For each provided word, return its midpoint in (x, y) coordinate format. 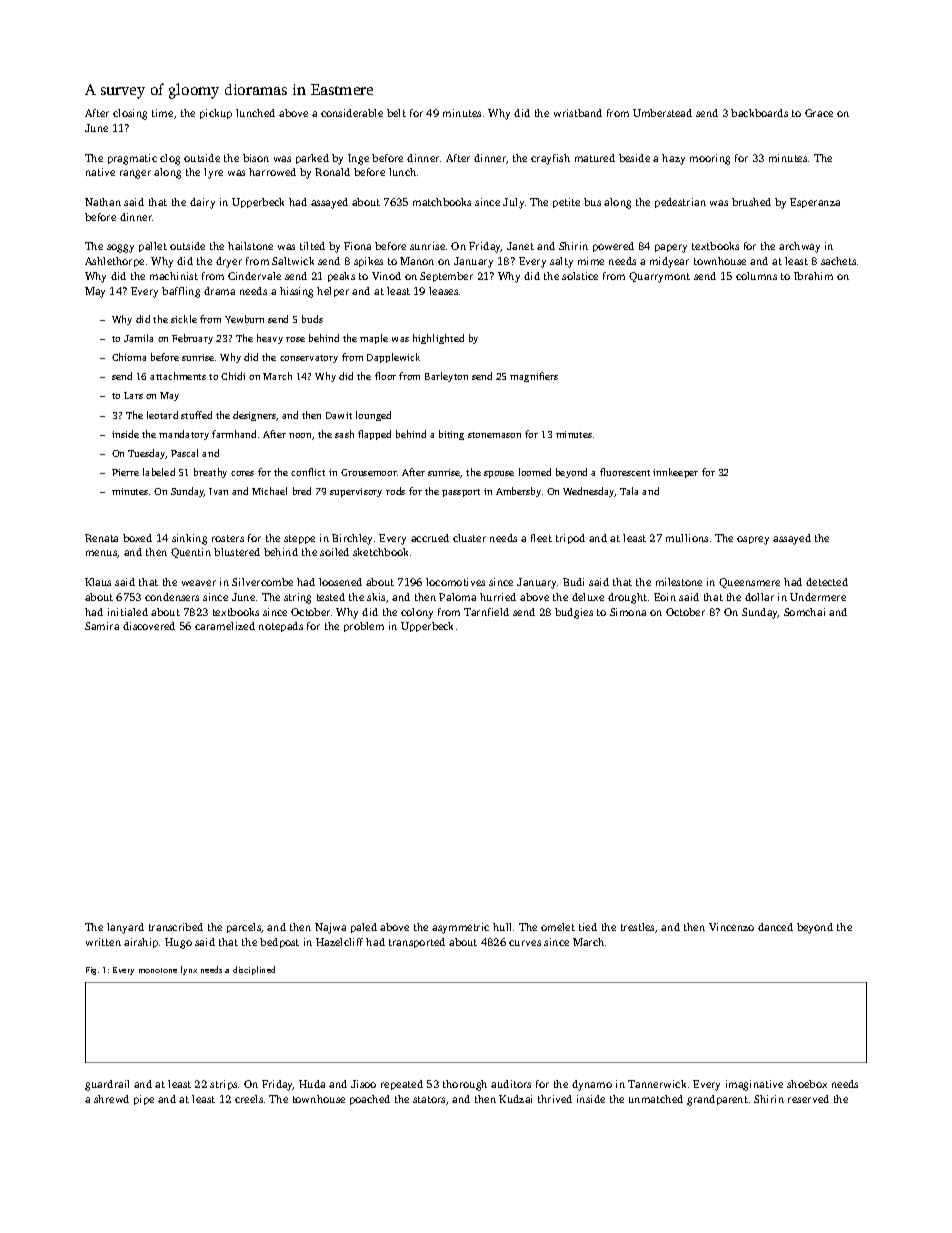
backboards (759, 113)
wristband (578, 113)
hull (502, 927)
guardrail (107, 1085)
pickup (216, 114)
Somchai (804, 612)
